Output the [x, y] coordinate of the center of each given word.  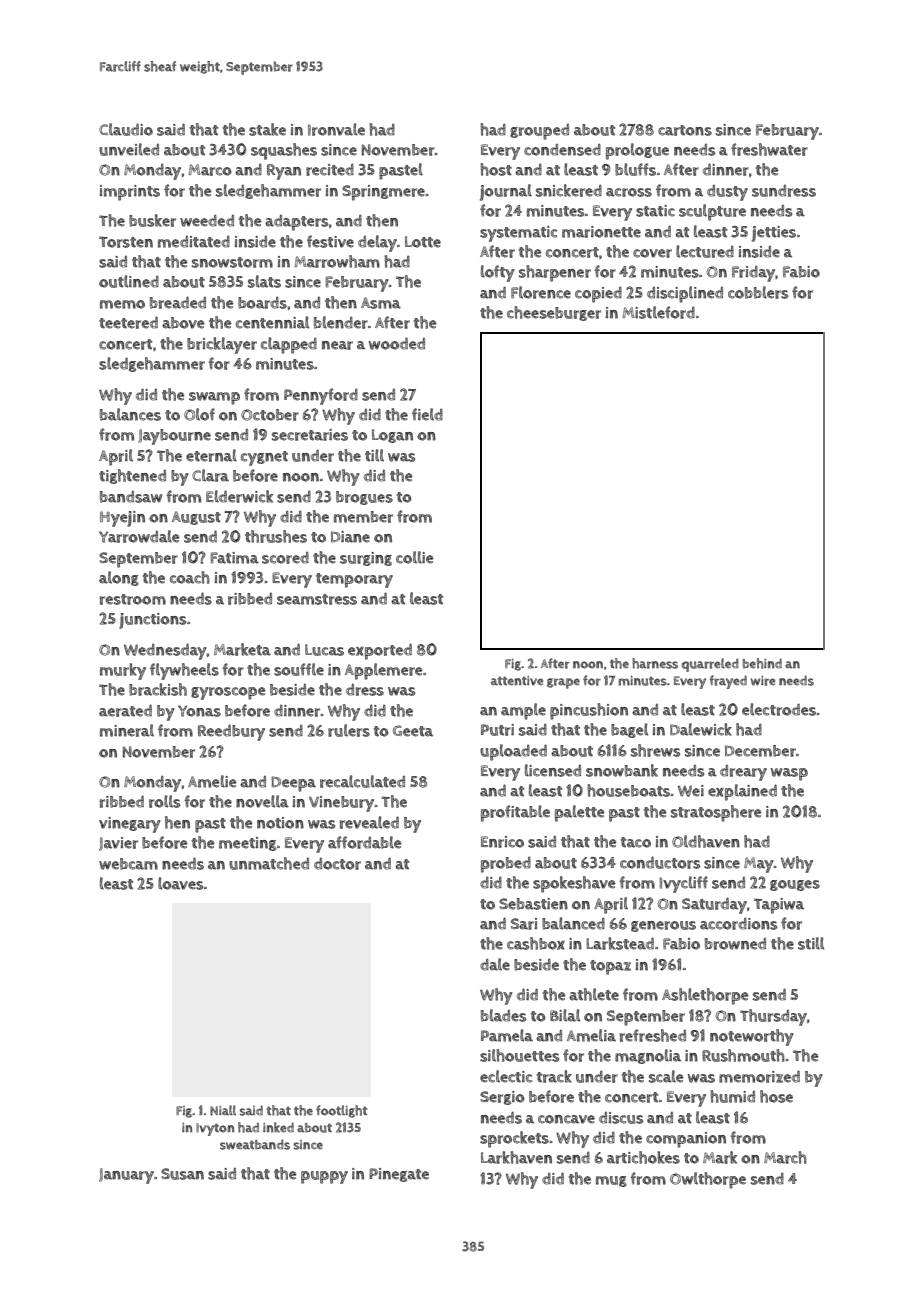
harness [655, 663]
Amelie [212, 781]
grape [563, 683]
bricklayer [222, 345]
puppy [324, 1177]
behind [762, 663]
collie [414, 557]
